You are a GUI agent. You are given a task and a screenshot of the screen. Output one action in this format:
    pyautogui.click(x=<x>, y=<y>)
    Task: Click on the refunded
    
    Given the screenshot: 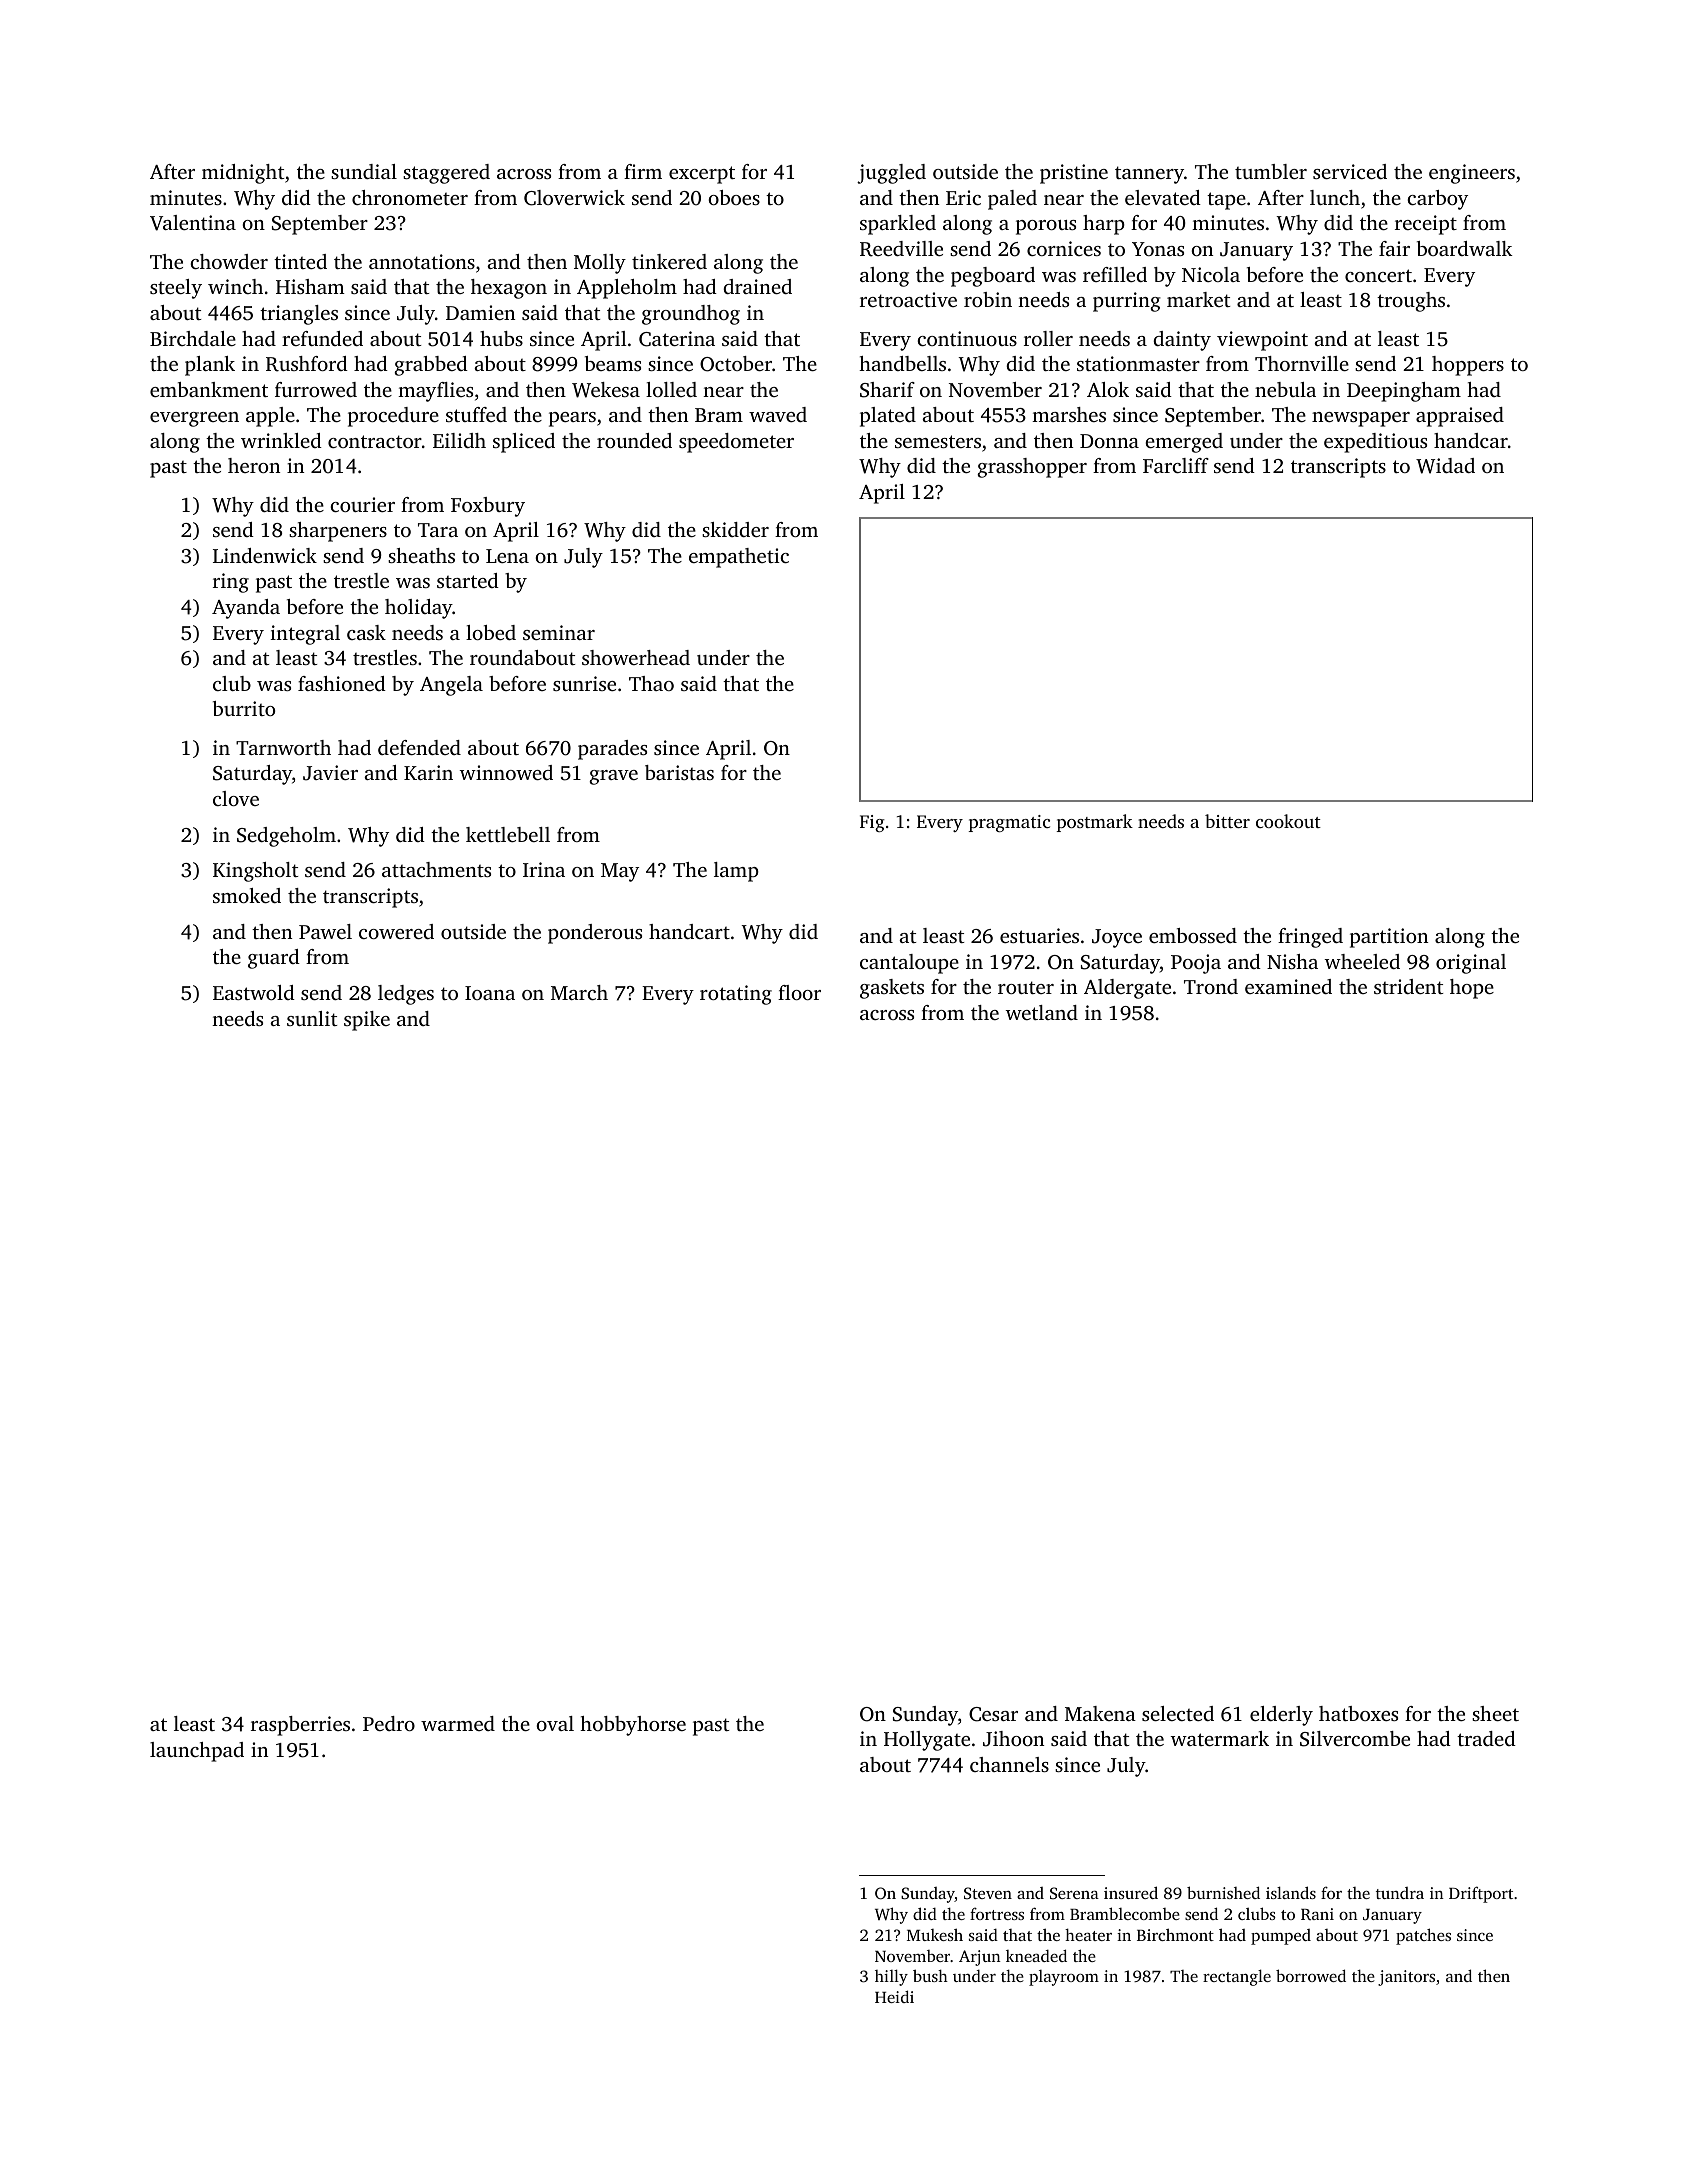 What is the action you would take?
    pyautogui.click(x=322, y=338)
